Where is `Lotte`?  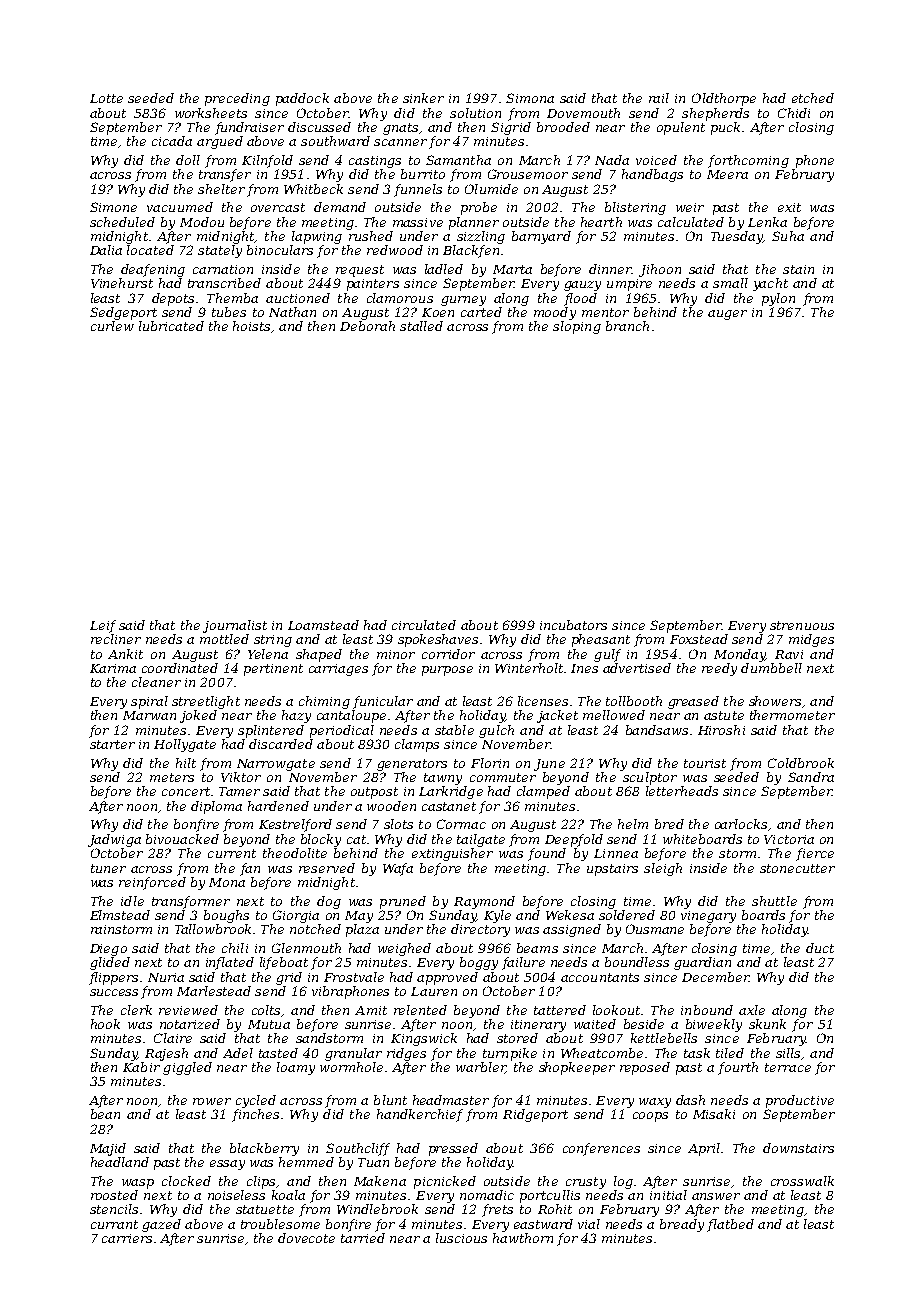 Lotte is located at coordinates (106, 98).
